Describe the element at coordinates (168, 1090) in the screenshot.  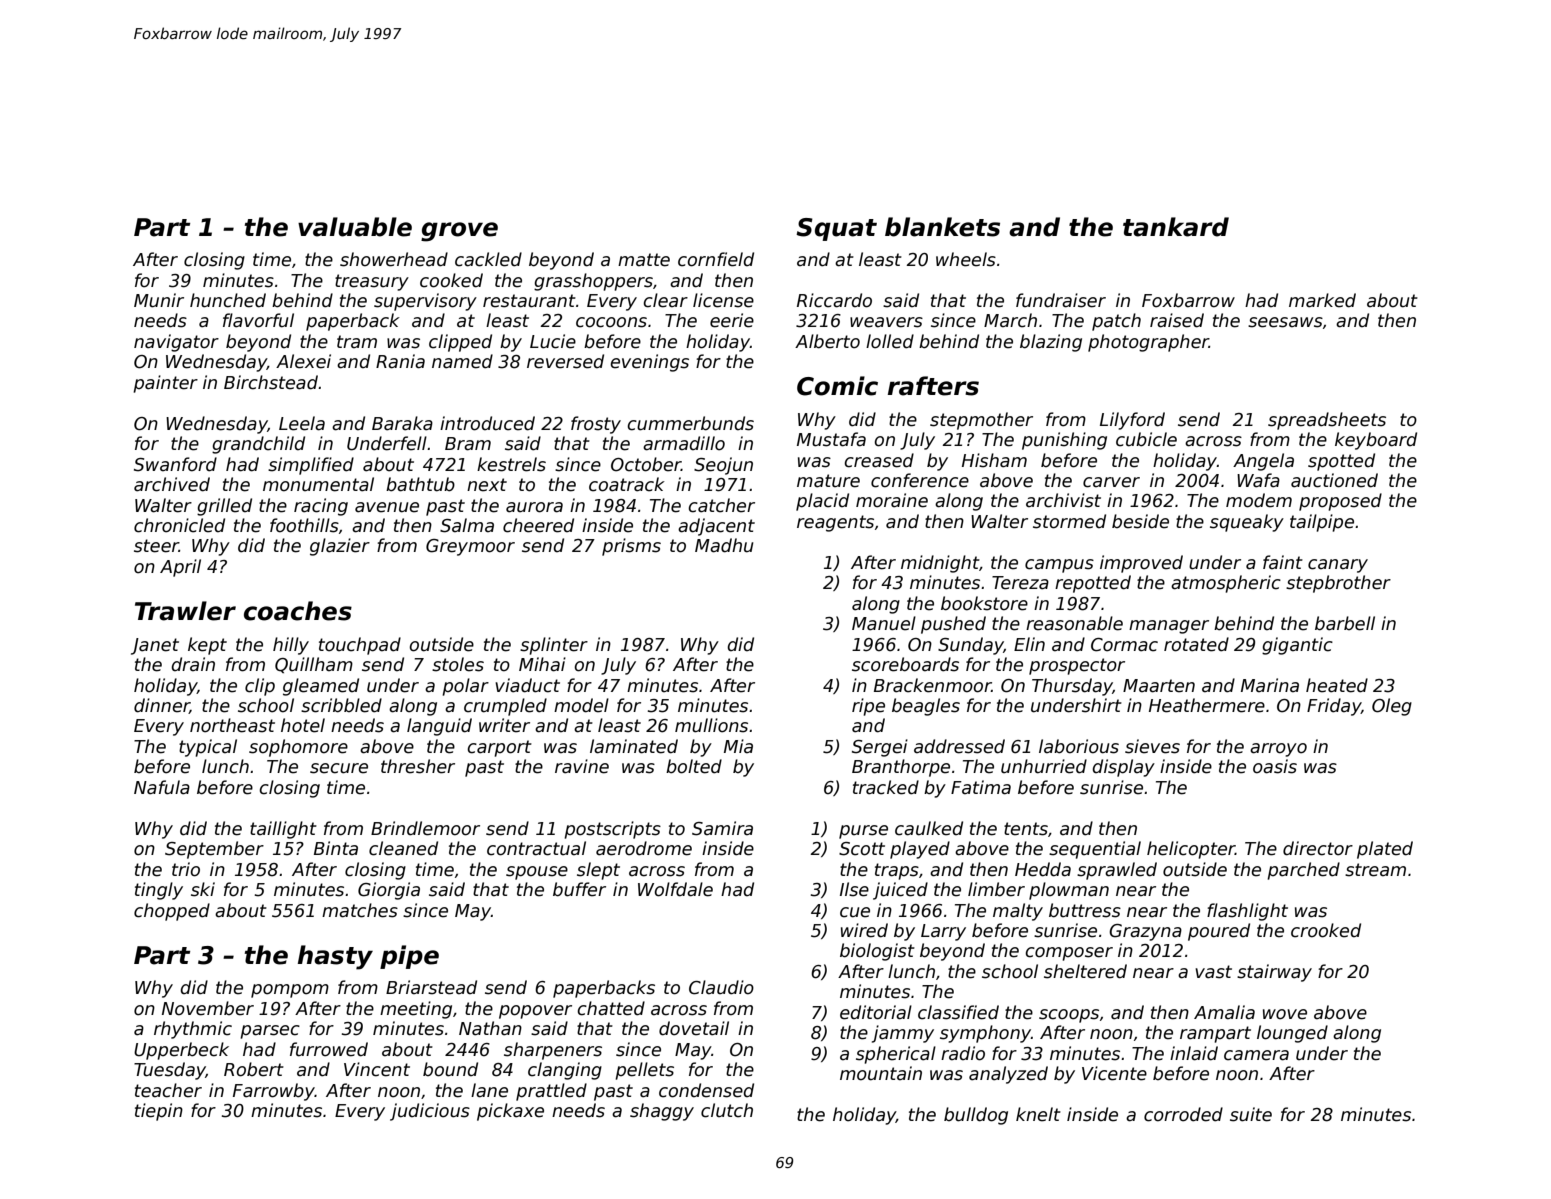
I see `teacher` at that location.
